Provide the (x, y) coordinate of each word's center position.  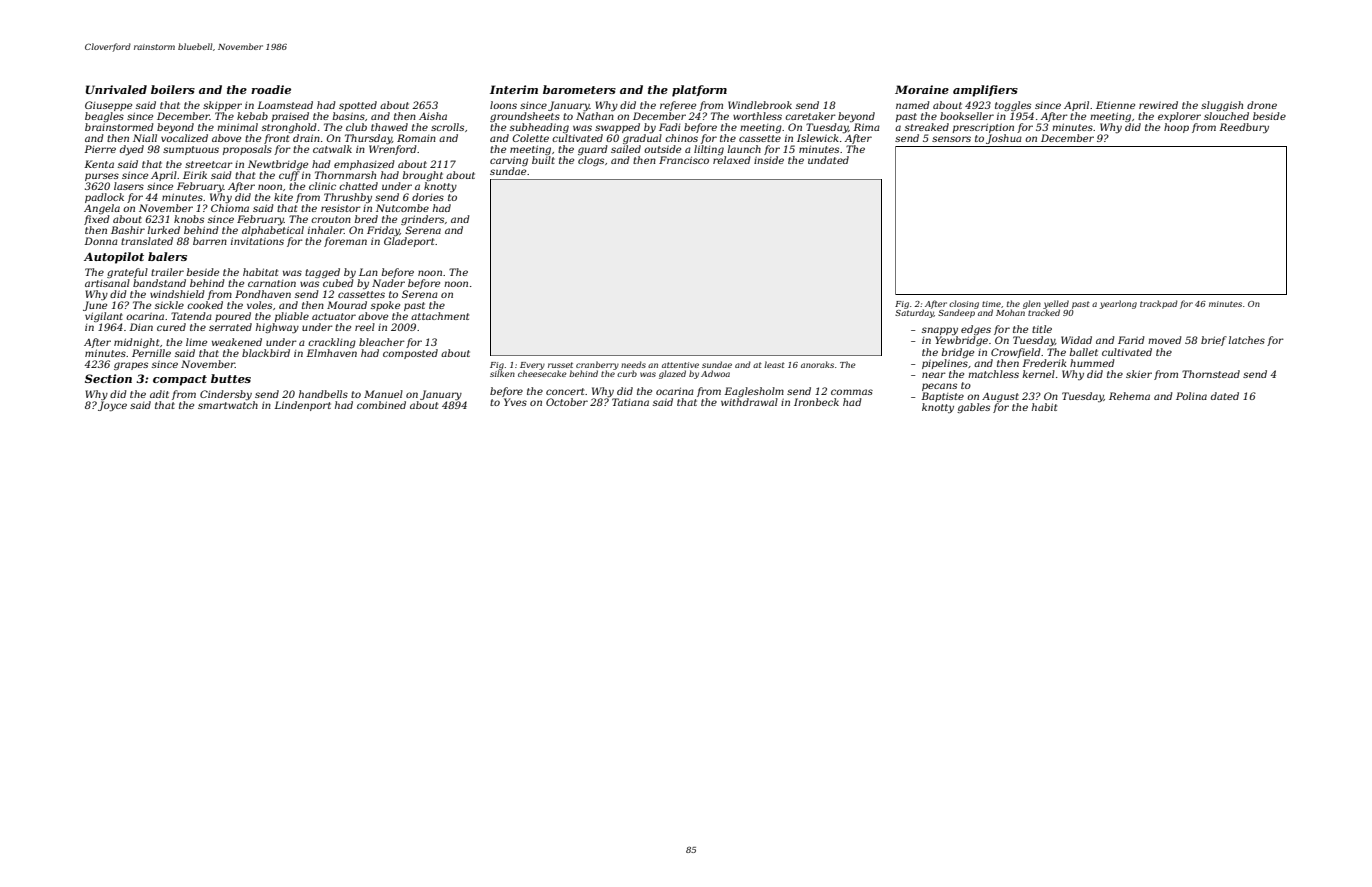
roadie (271, 89)
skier (1139, 374)
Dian (141, 327)
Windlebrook (760, 105)
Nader (388, 283)
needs (633, 364)
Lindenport (302, 406)
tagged (322, 273)
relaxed (732, 160)
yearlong (1118, 304)
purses (102, 177)
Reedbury (1244, 128)
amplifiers (985, 91)
